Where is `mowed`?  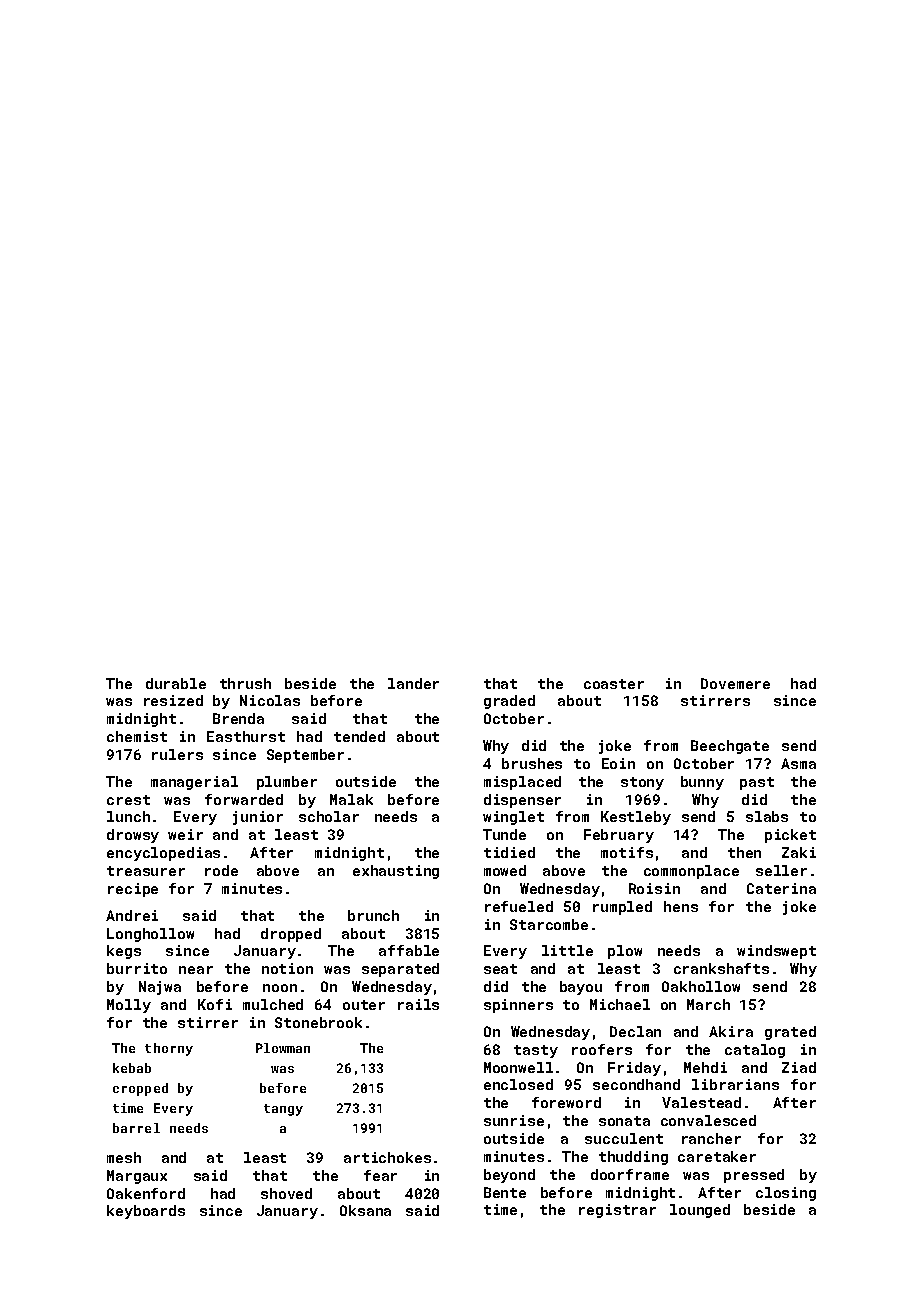 mowed is located at coordinates (505, 870).
